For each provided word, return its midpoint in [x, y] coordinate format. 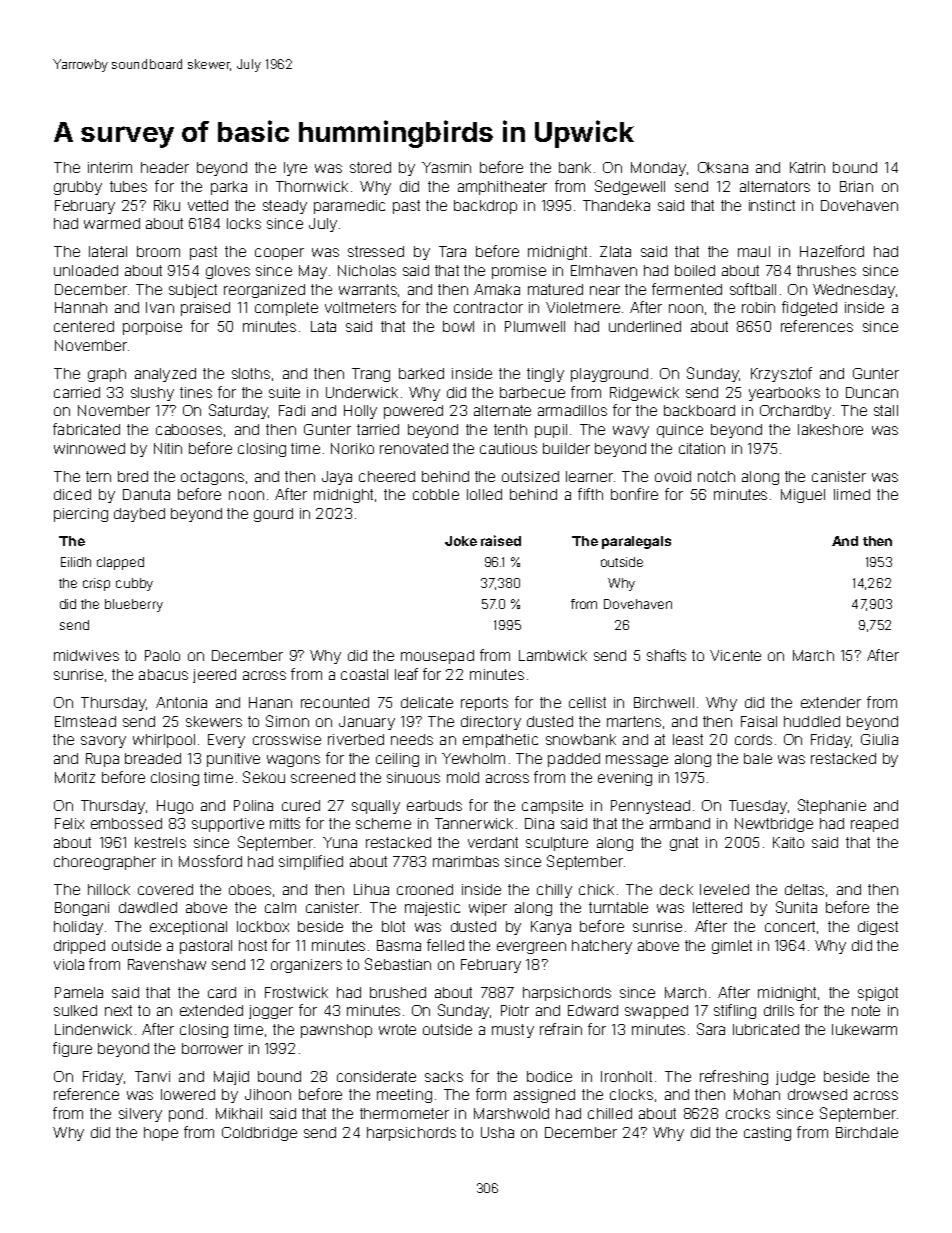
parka [229, 188]
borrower [212, 1048]
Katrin [807, 167]
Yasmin [446, 167]
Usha [497, 1132]
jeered [214, 676]
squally [376, 807]
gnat [684, 844]
